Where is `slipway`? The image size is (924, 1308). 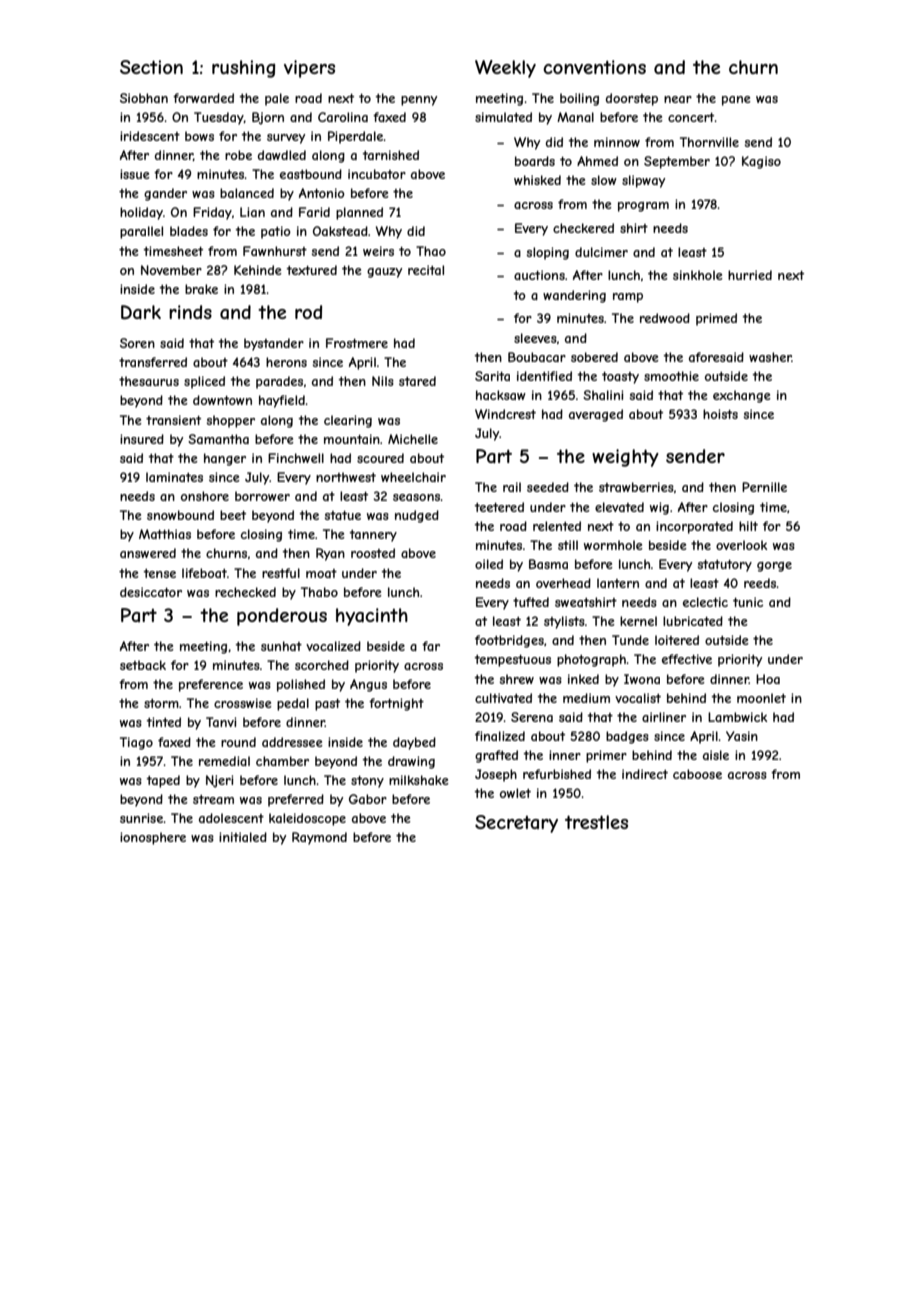 slipway is located at coordinates (643, 181).
